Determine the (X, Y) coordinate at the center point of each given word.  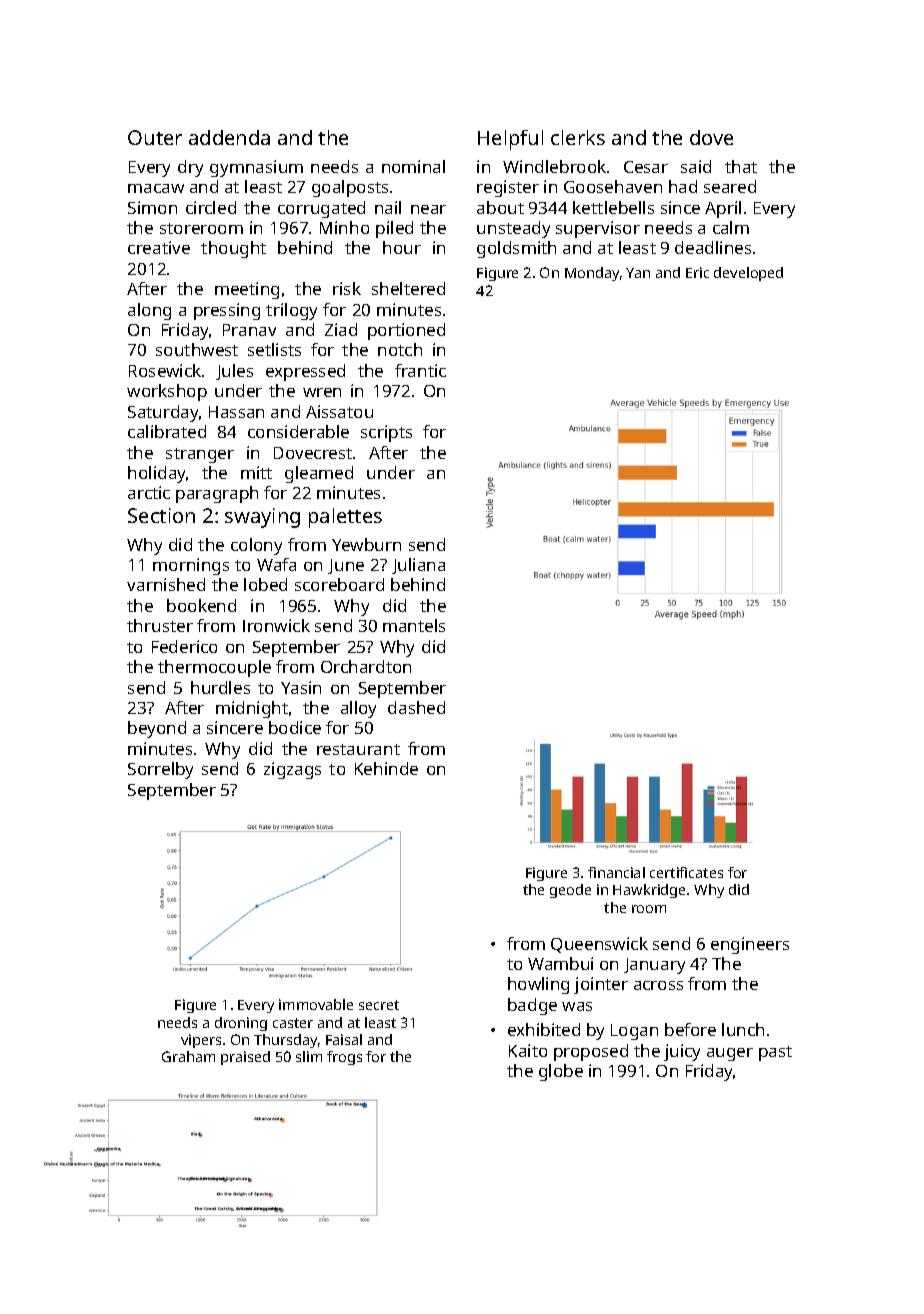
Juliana (418, 566)
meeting (247, 290)
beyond (157, 729)
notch (400, 349)
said (696, 166)
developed (748, 274)
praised (245, 1058)
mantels (414, 625)
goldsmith (516, 249)
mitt (256, 472)
